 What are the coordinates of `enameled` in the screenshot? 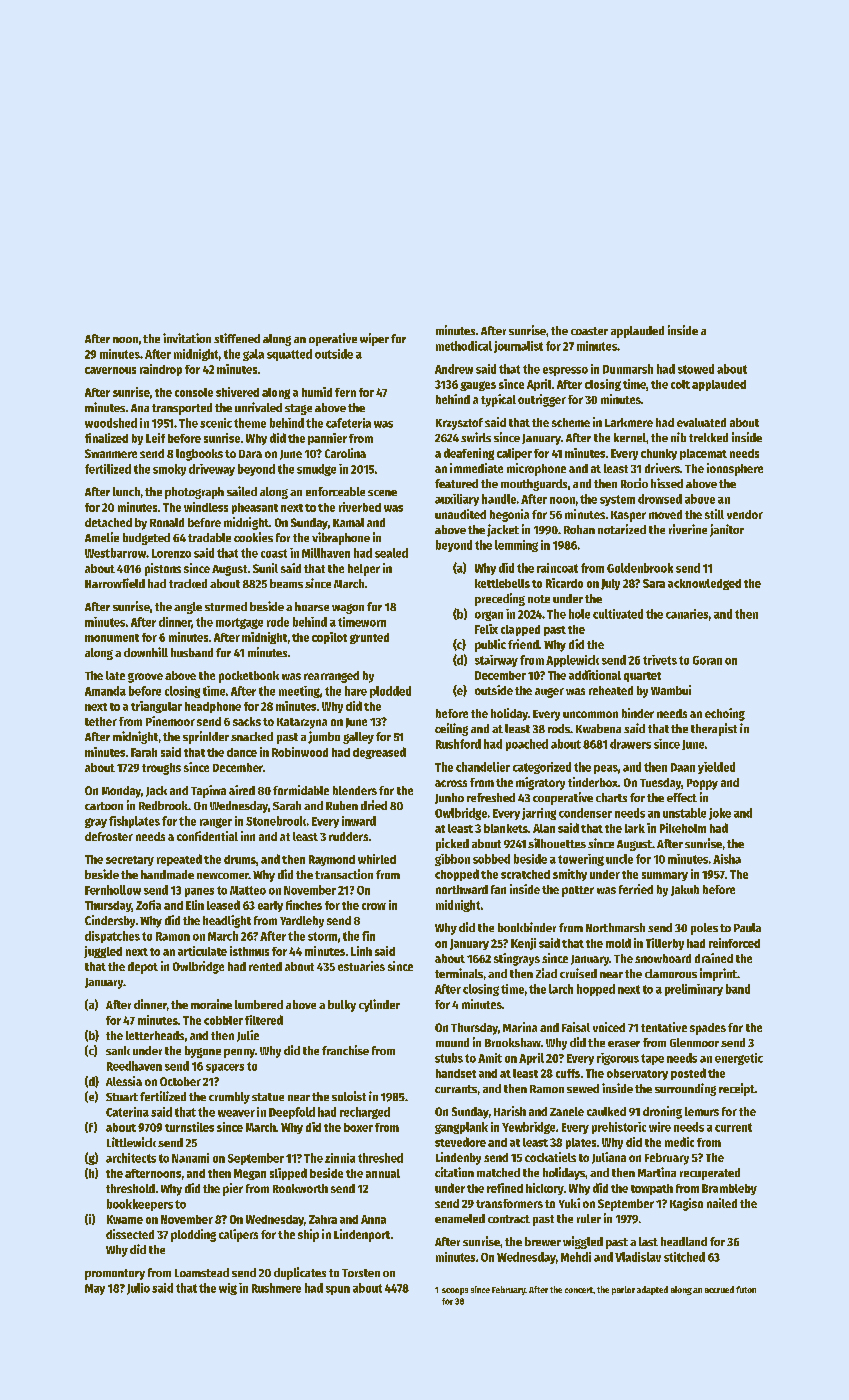 It's located at (460, 1218).
